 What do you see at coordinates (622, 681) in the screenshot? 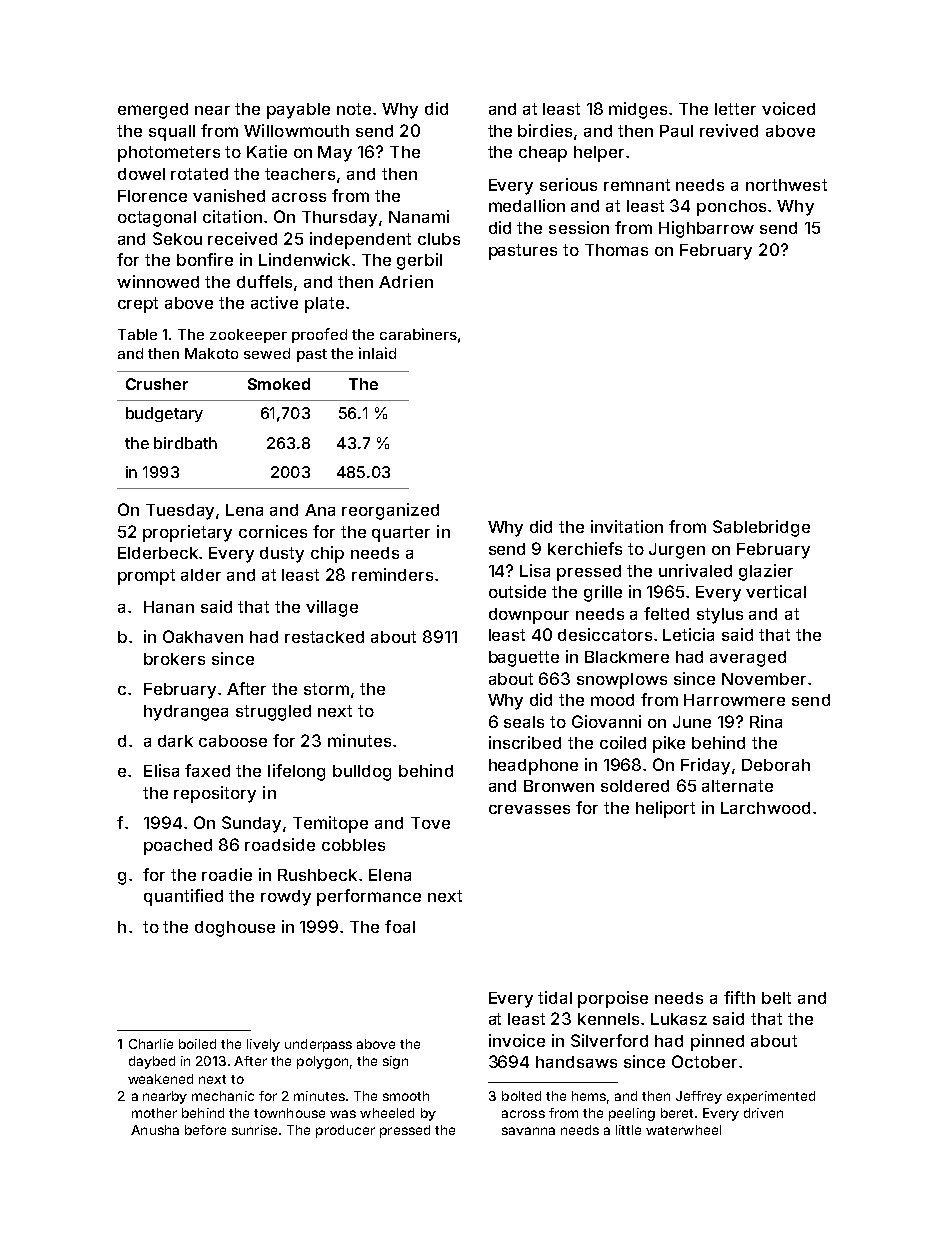
I see `snowplows` at bounding box center [622, 681].
